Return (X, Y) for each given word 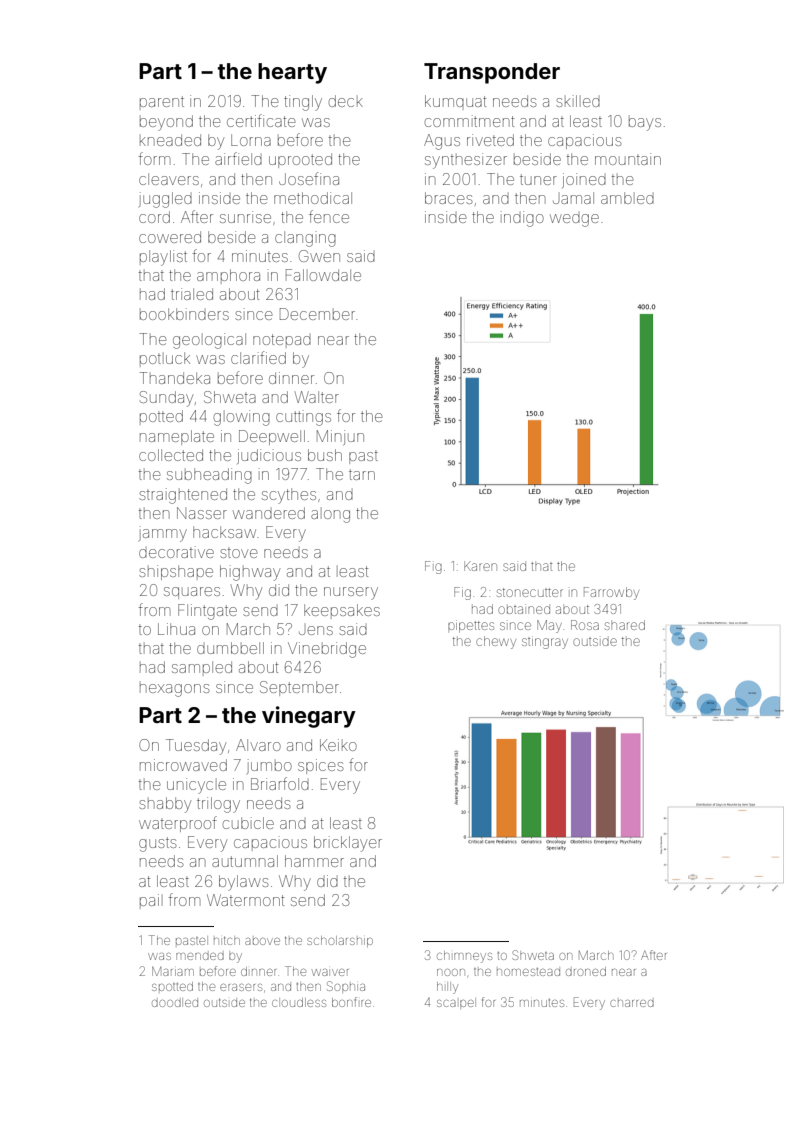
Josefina (309, 178)
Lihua (176, 629)
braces (449, 198)
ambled (627, 198)
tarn (362, 474)
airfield (238, 158)
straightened (183, 496)
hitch (227, 940)
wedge (574, 220)
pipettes (471, 626)
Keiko (338, 745)
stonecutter (530, 592)
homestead (528, 972)
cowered (170, 237)
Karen (480, 566)
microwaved (183, 765)
